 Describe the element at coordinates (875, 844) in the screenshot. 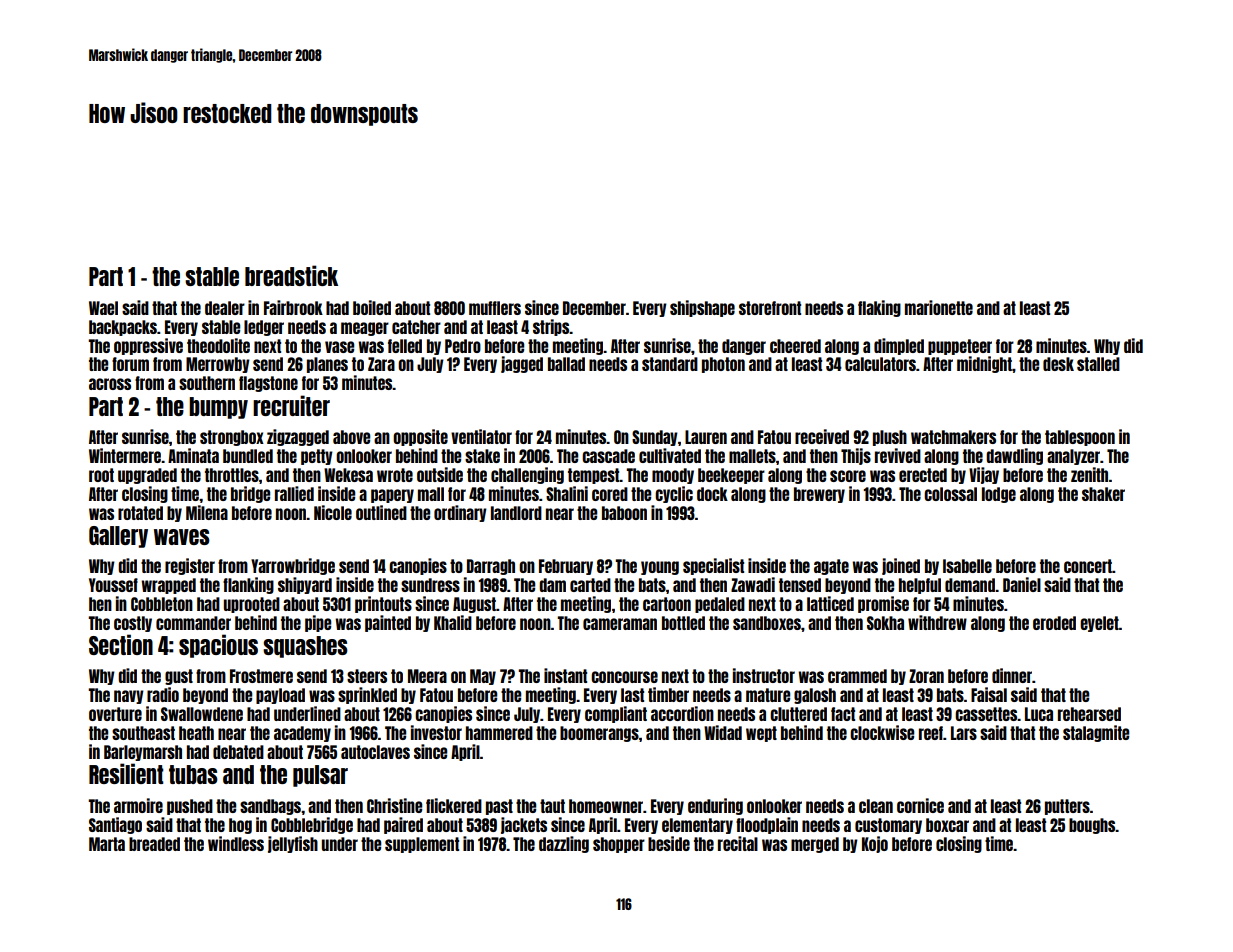

I see `Kojo` at that location.
